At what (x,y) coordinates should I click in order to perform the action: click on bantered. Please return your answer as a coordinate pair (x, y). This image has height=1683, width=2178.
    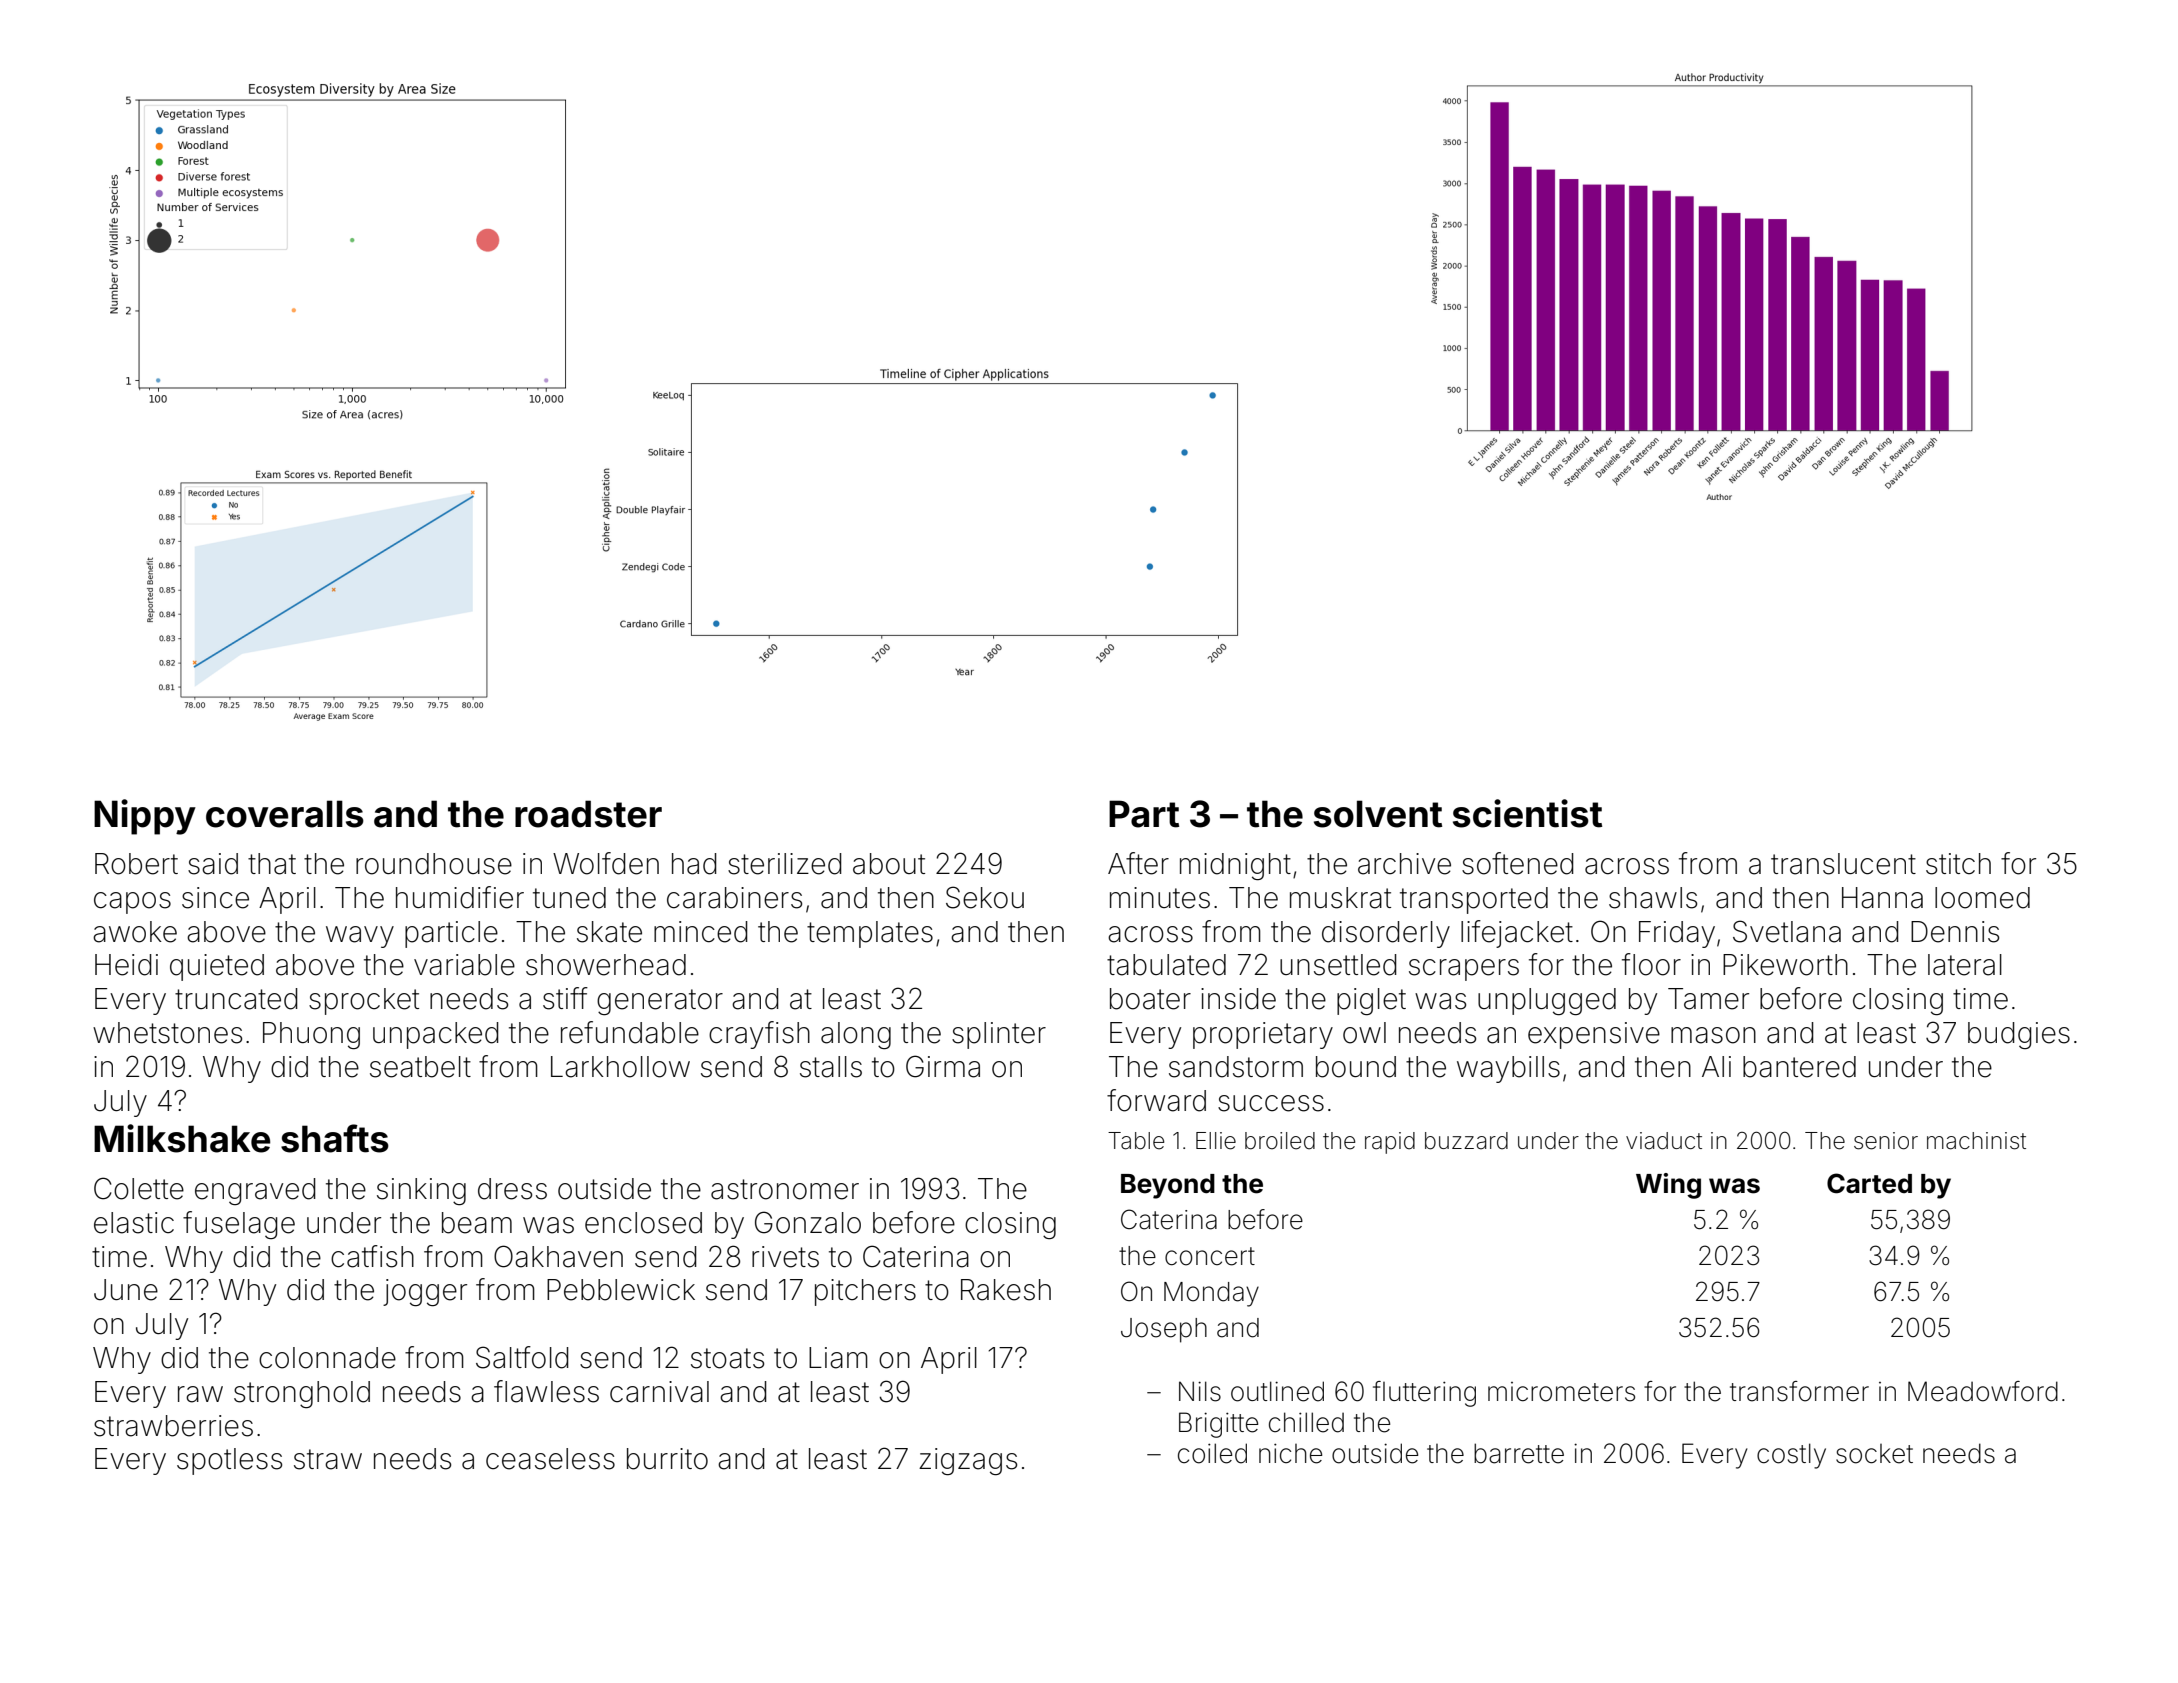
    Looking at the image, I should click on (1799, 1067).
